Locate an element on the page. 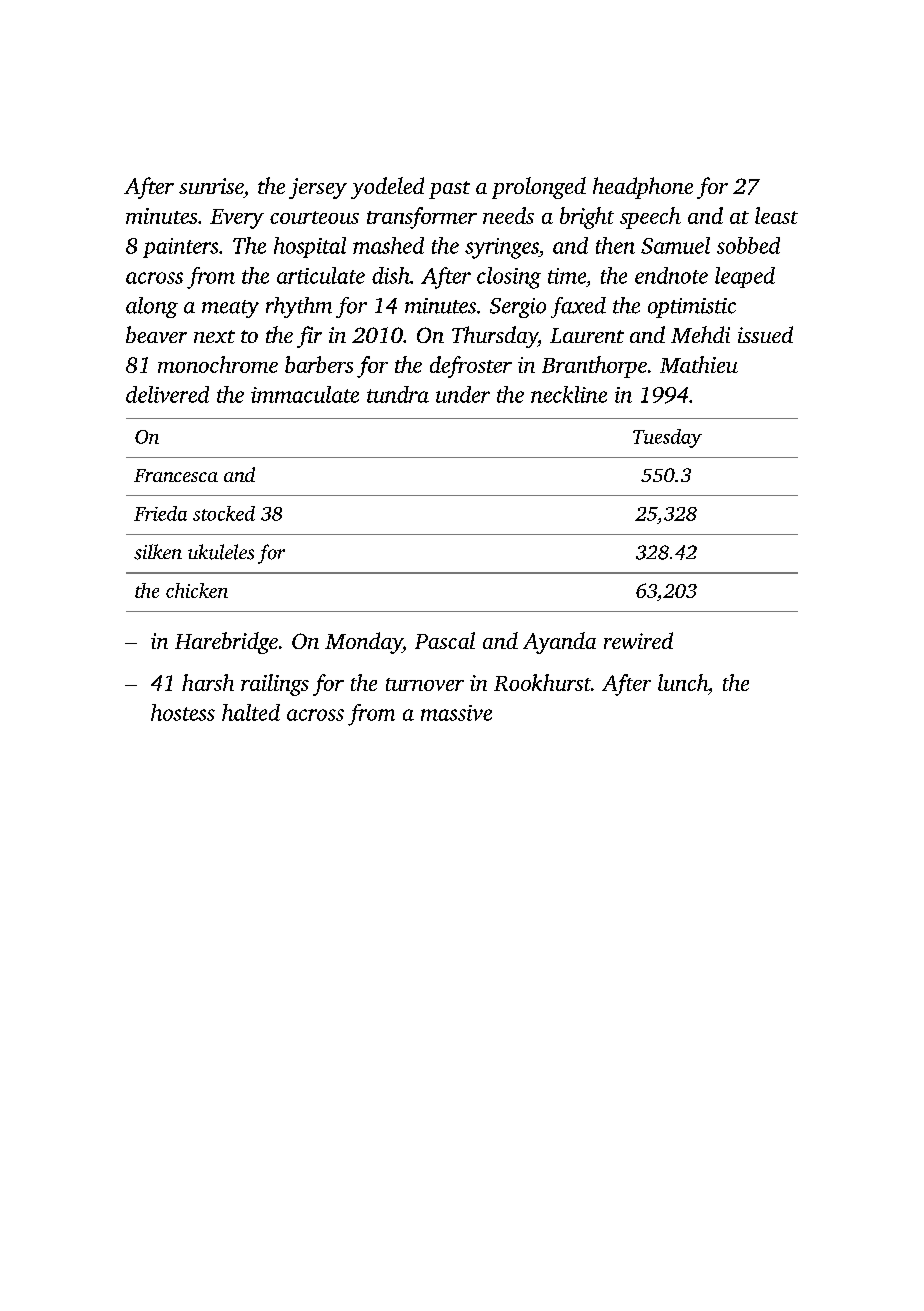 The height and width of the document is (1311, 924). prolonged is located at coordinates (539, 188).
